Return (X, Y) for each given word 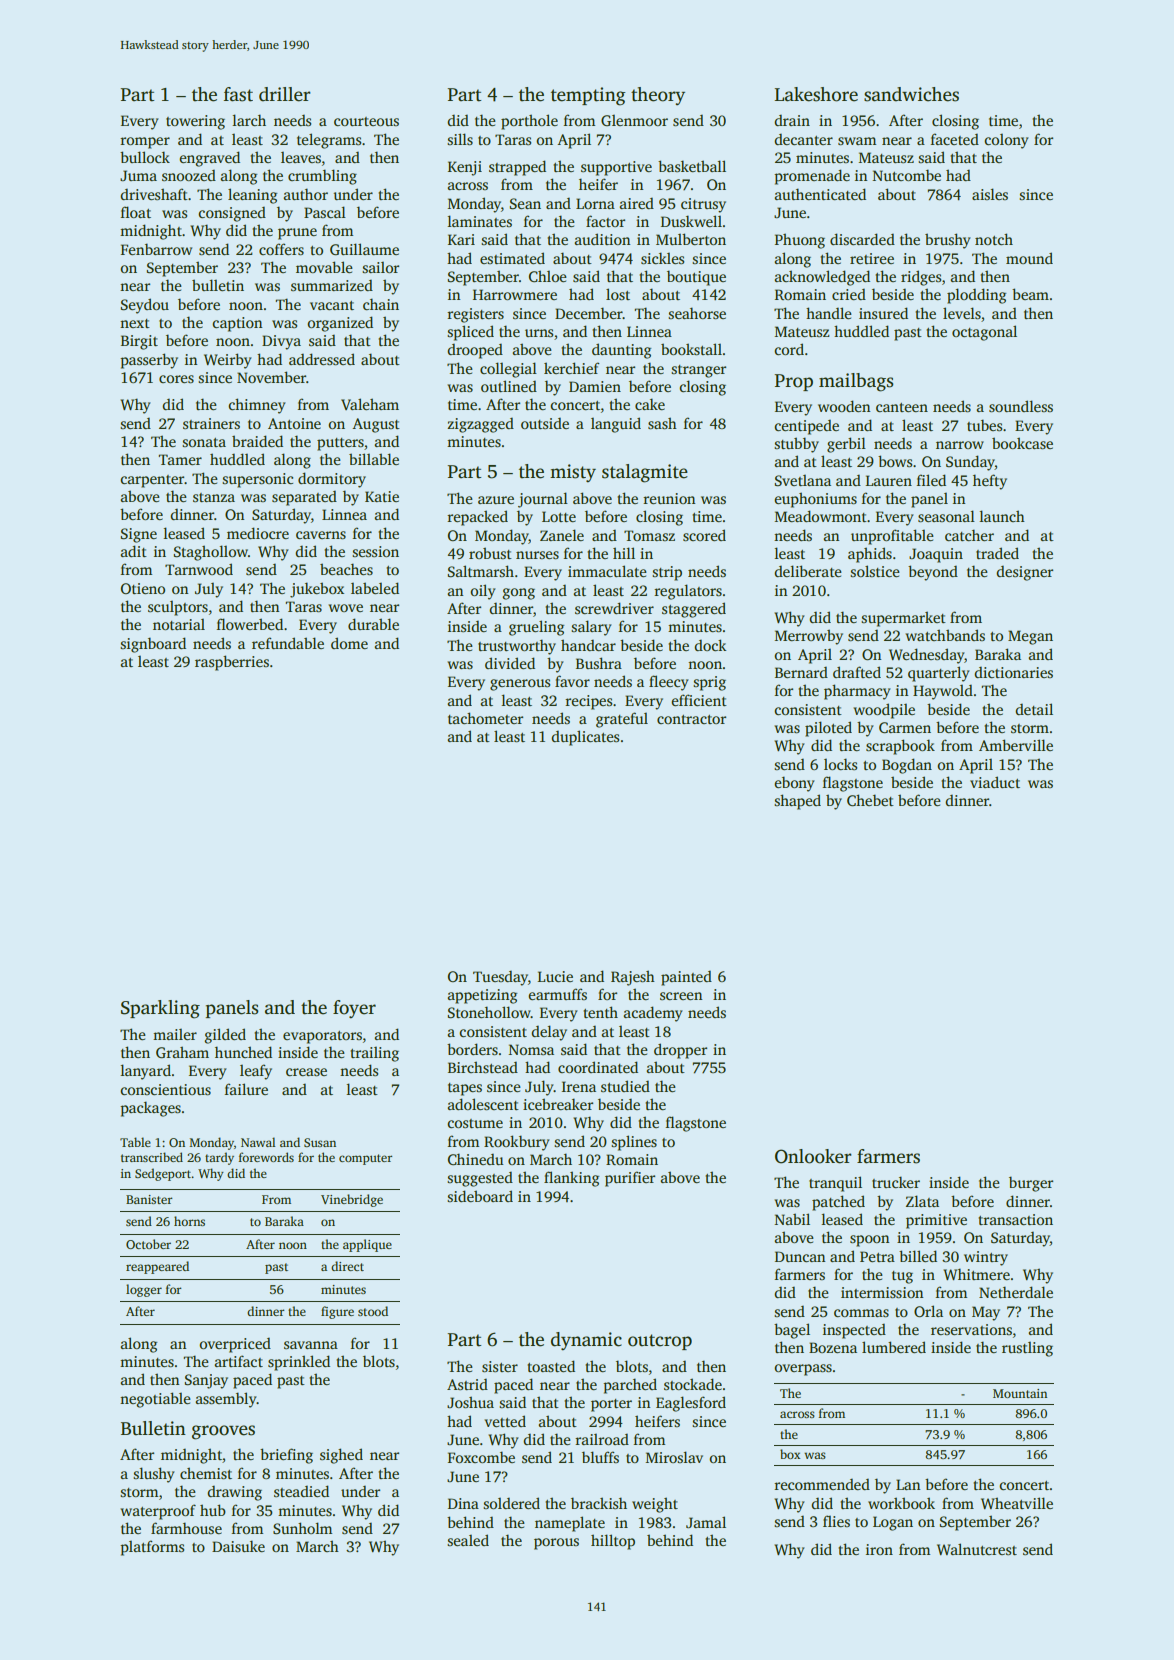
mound (1029, 258)
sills (460, 139)
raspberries (232, 663)
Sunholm (302, 1528)
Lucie (555, 976)
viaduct (995, 782)
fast (238, 94)
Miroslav (674, 1457)
